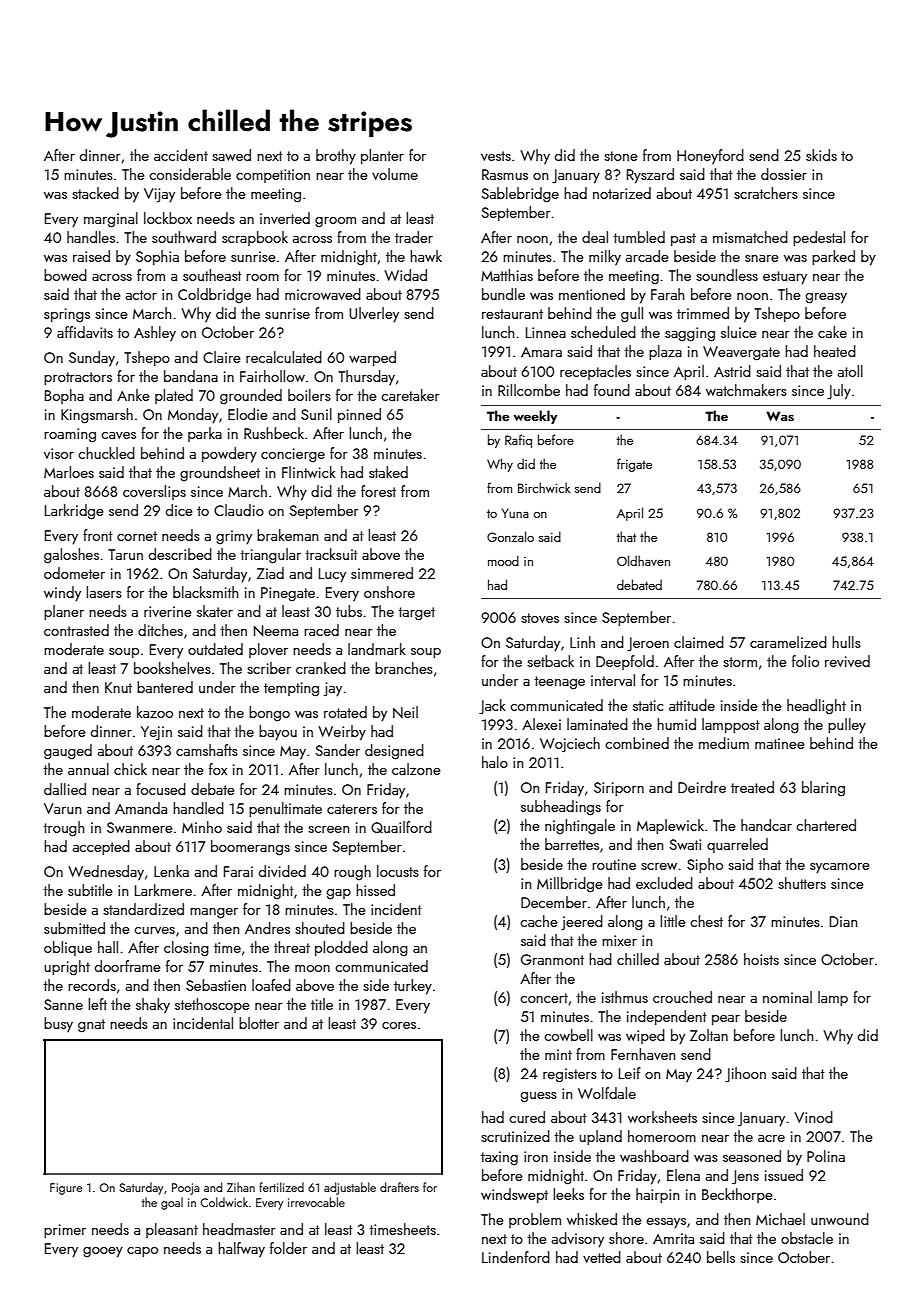 This page has width=924, height=1308. Describe the element at coordinates (826, 1156) in the page. I see `Polina` at that location.
